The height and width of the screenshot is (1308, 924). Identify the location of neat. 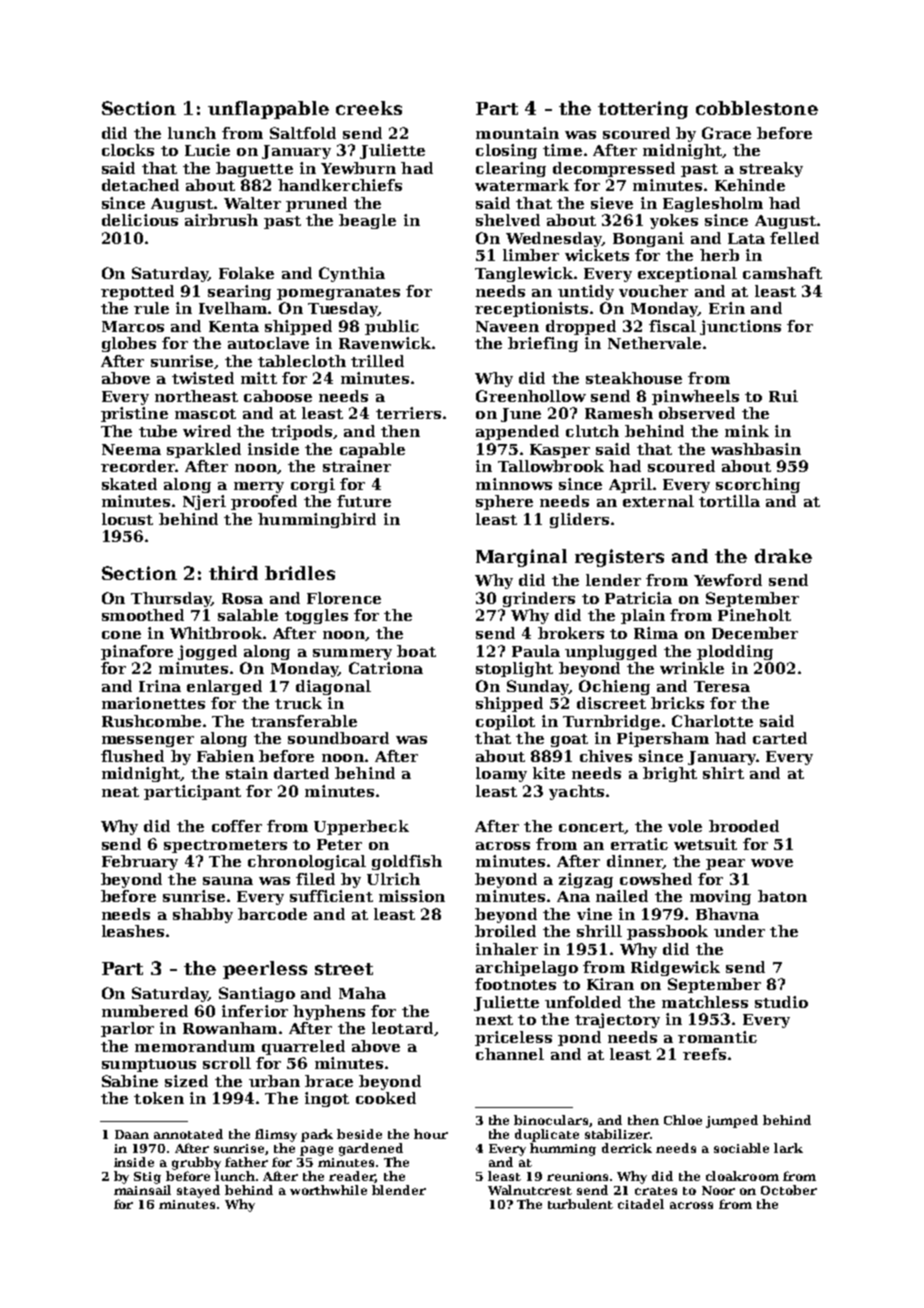
(120, 792).
